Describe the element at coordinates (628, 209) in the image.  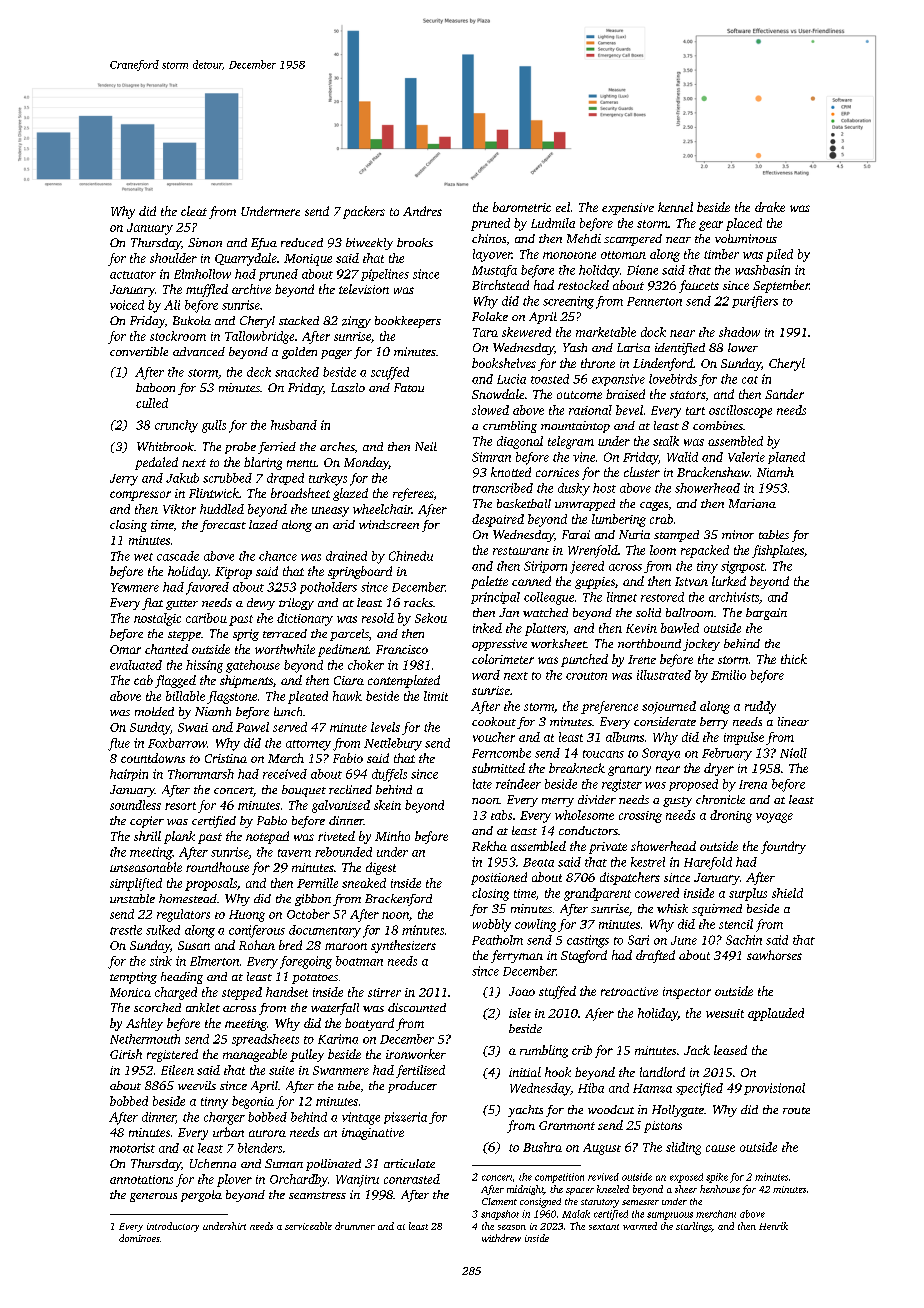
I see `expensive` at that location.
